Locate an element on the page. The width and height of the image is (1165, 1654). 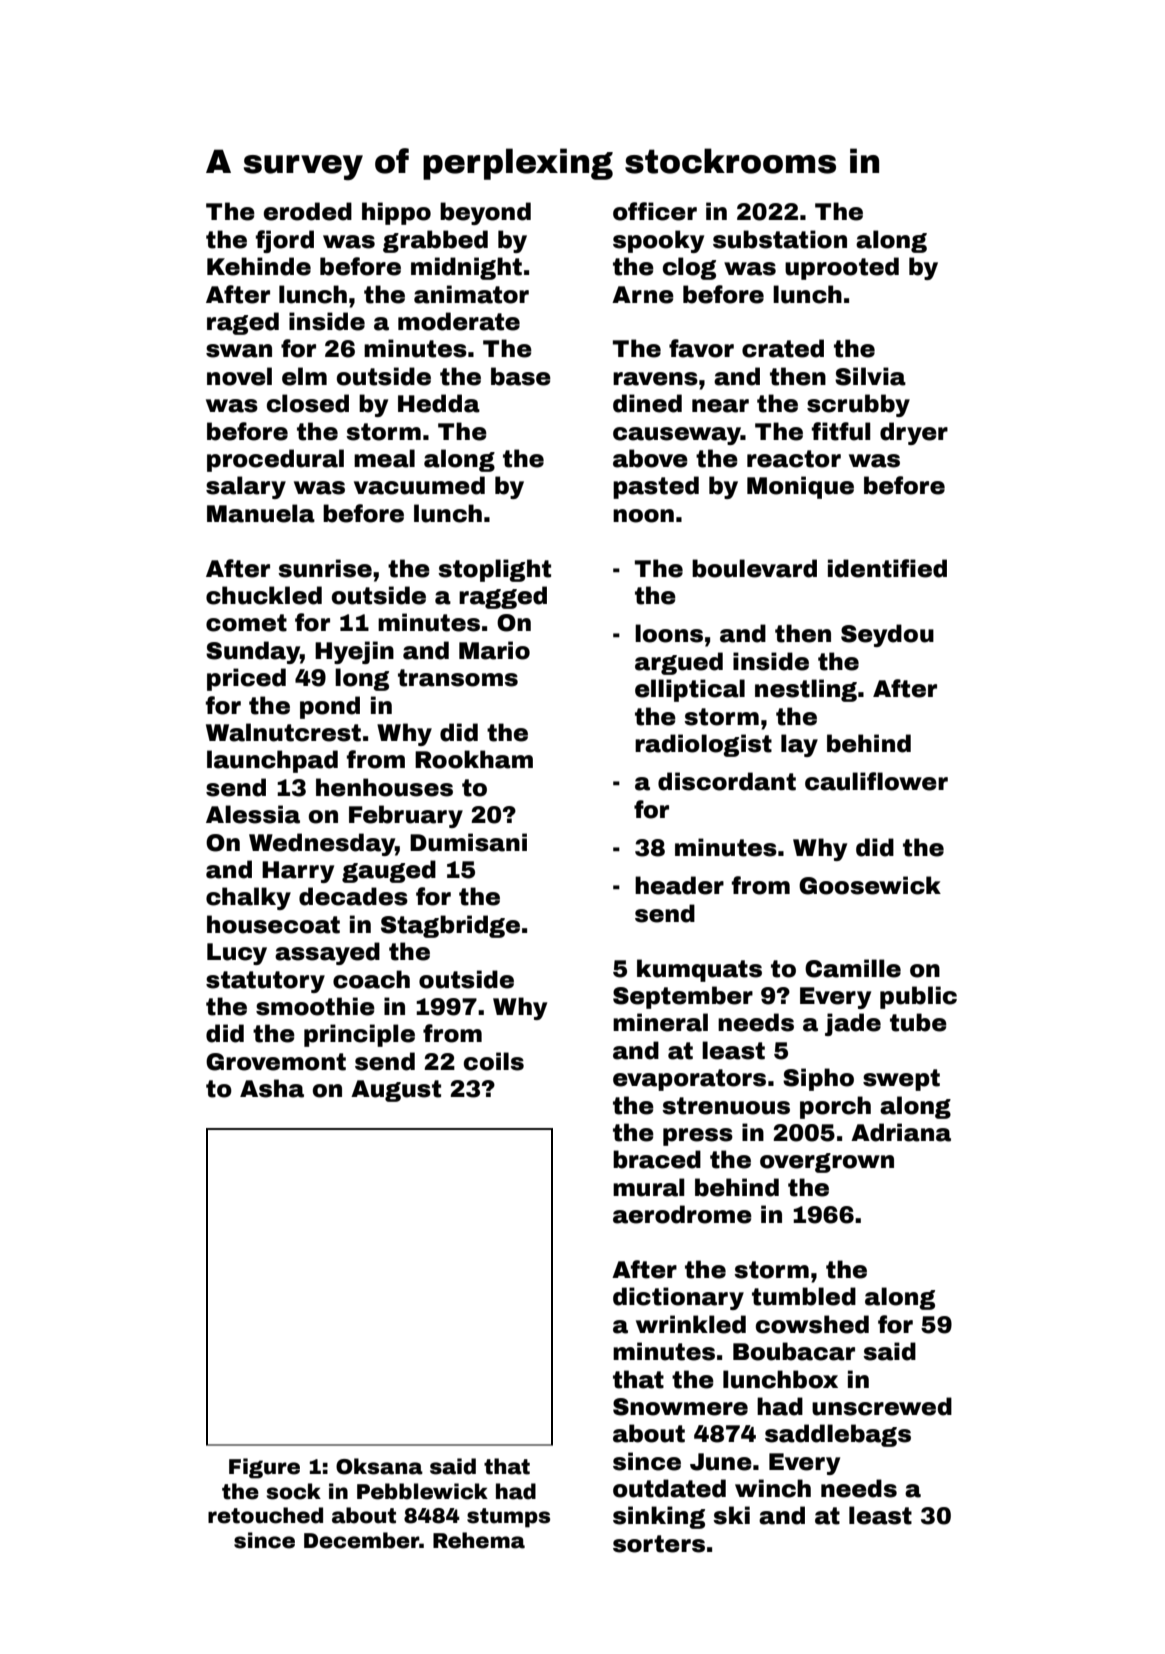
public is located at coordinates (918, 997).
